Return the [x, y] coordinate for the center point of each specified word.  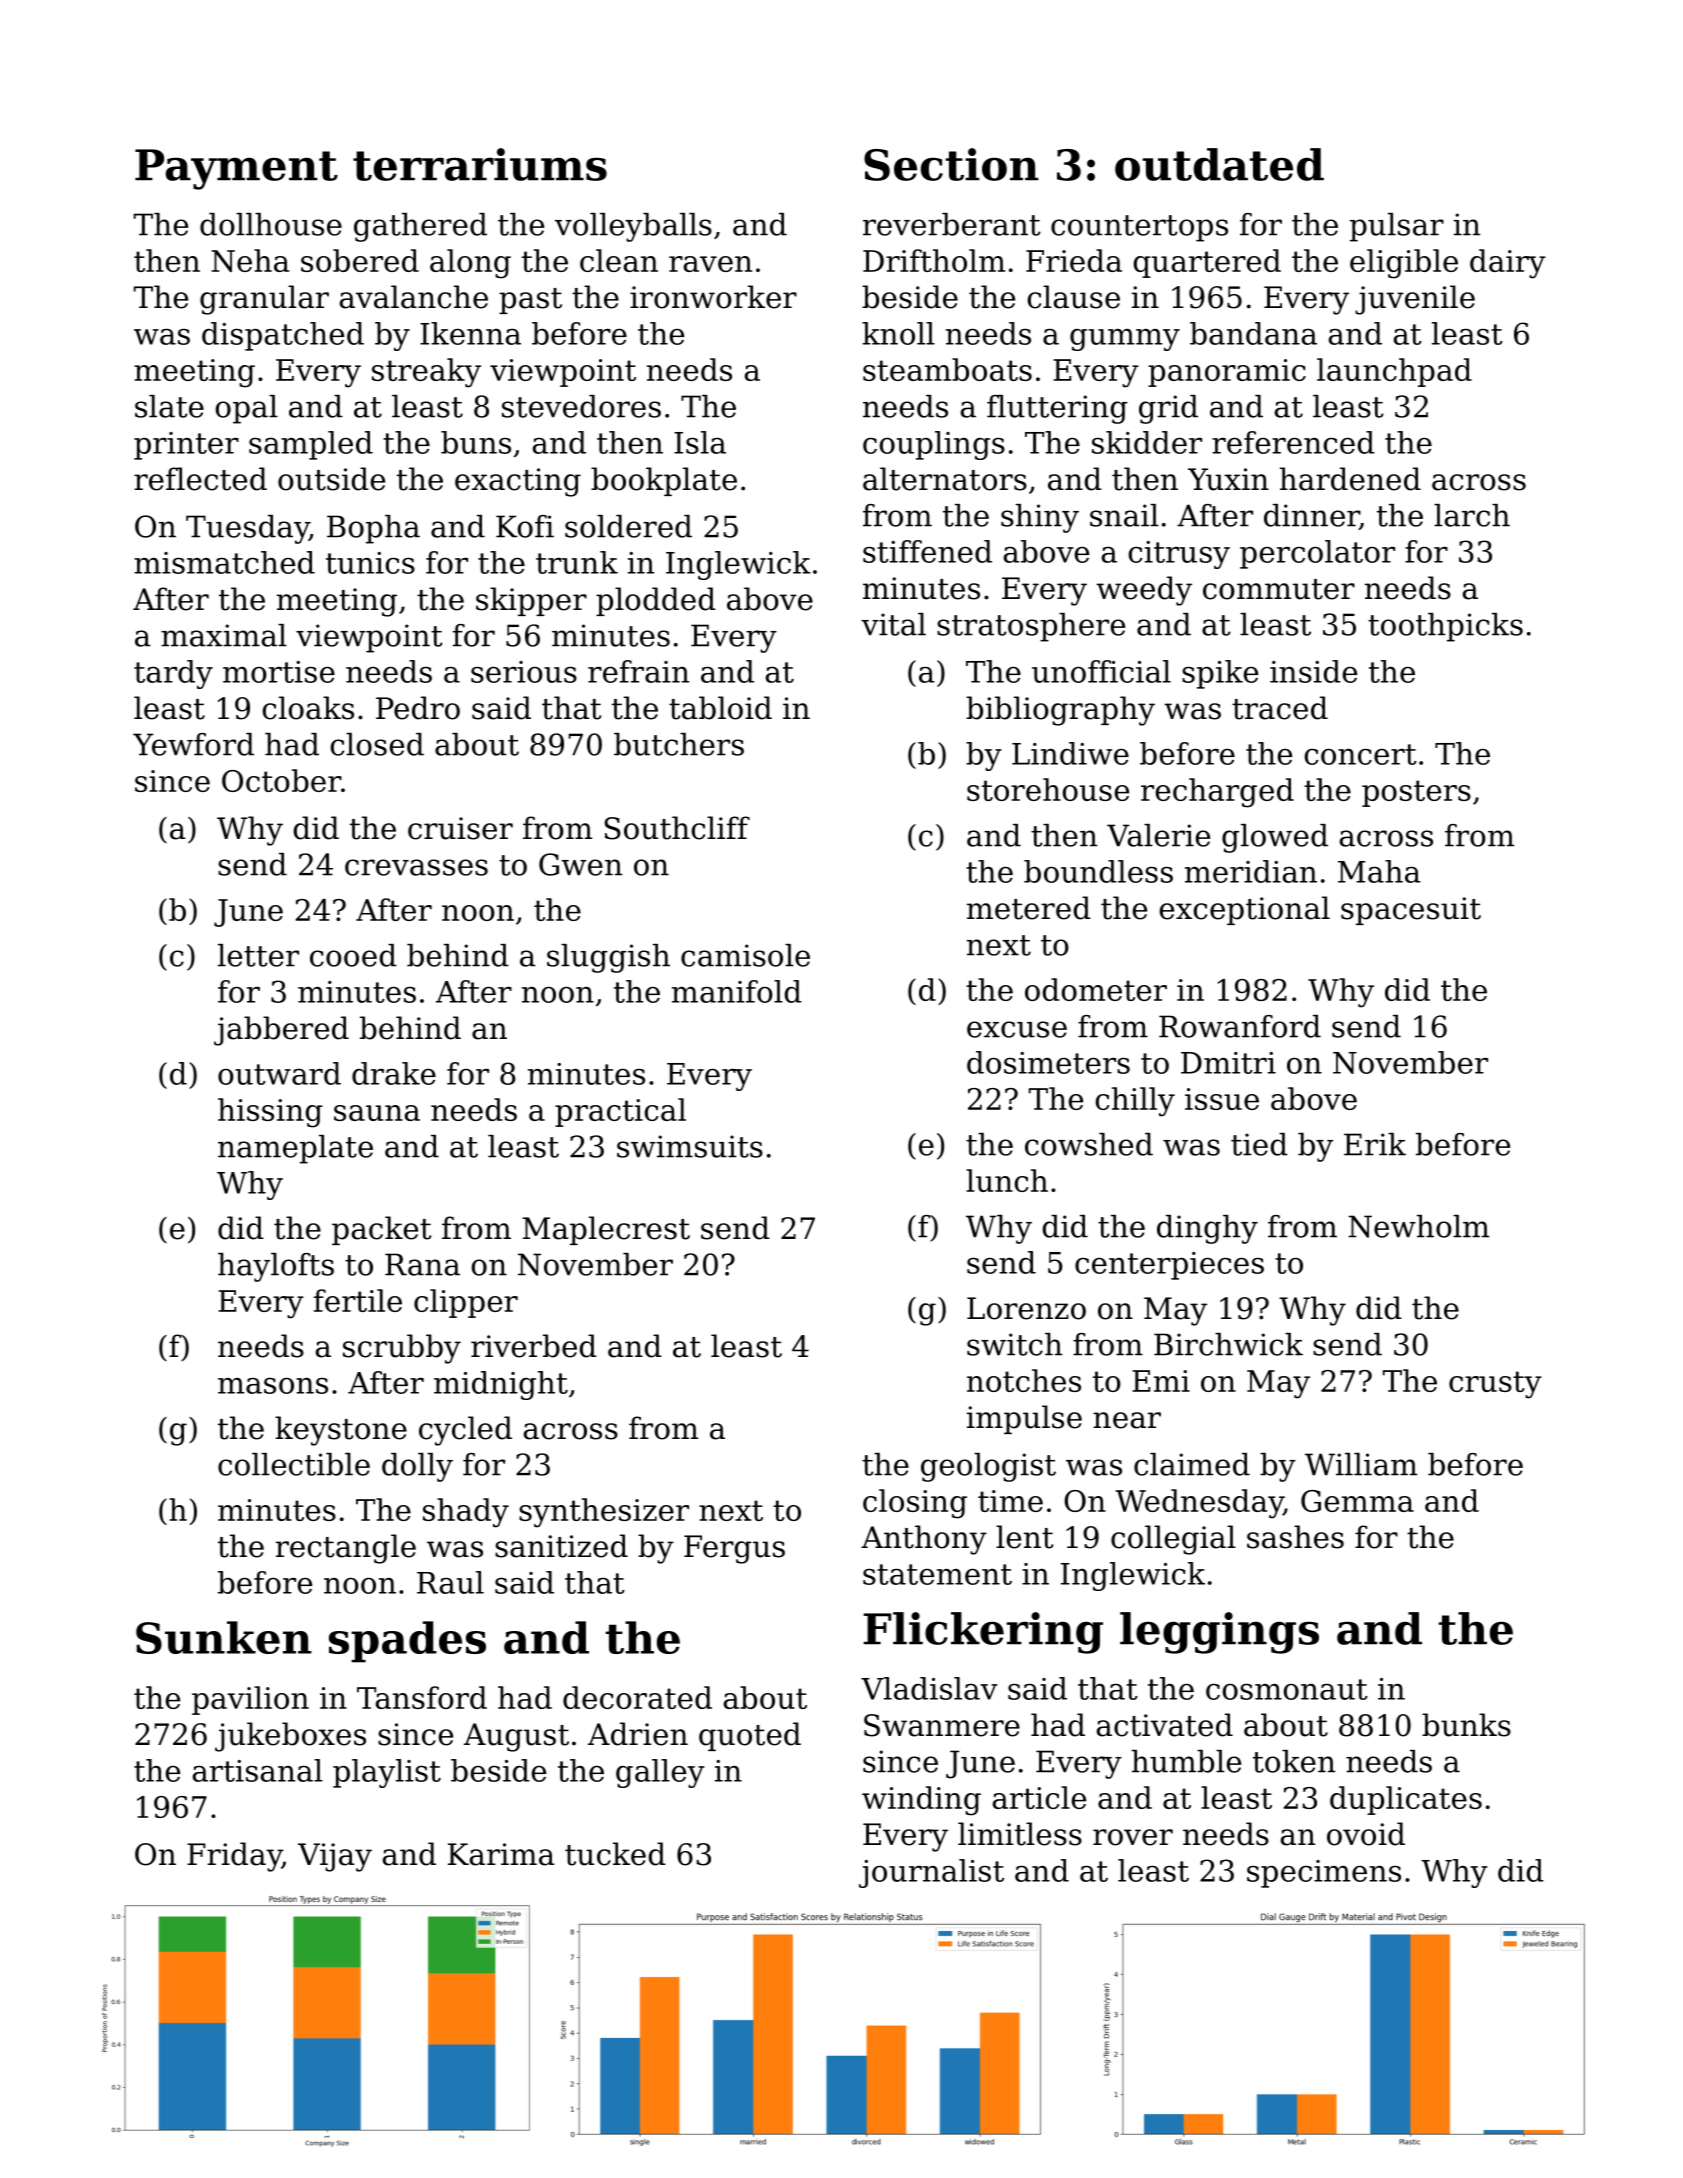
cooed [353, 955]
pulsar [1397, 227]
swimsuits [690, 1146]
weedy [1144, 591]
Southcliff [677, 828]
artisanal [258, 1770]
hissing [270, 1113]
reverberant [952, 224]
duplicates [1406, 1800]
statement [937, 1574]
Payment [236, 169]
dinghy [1207, 1229]
